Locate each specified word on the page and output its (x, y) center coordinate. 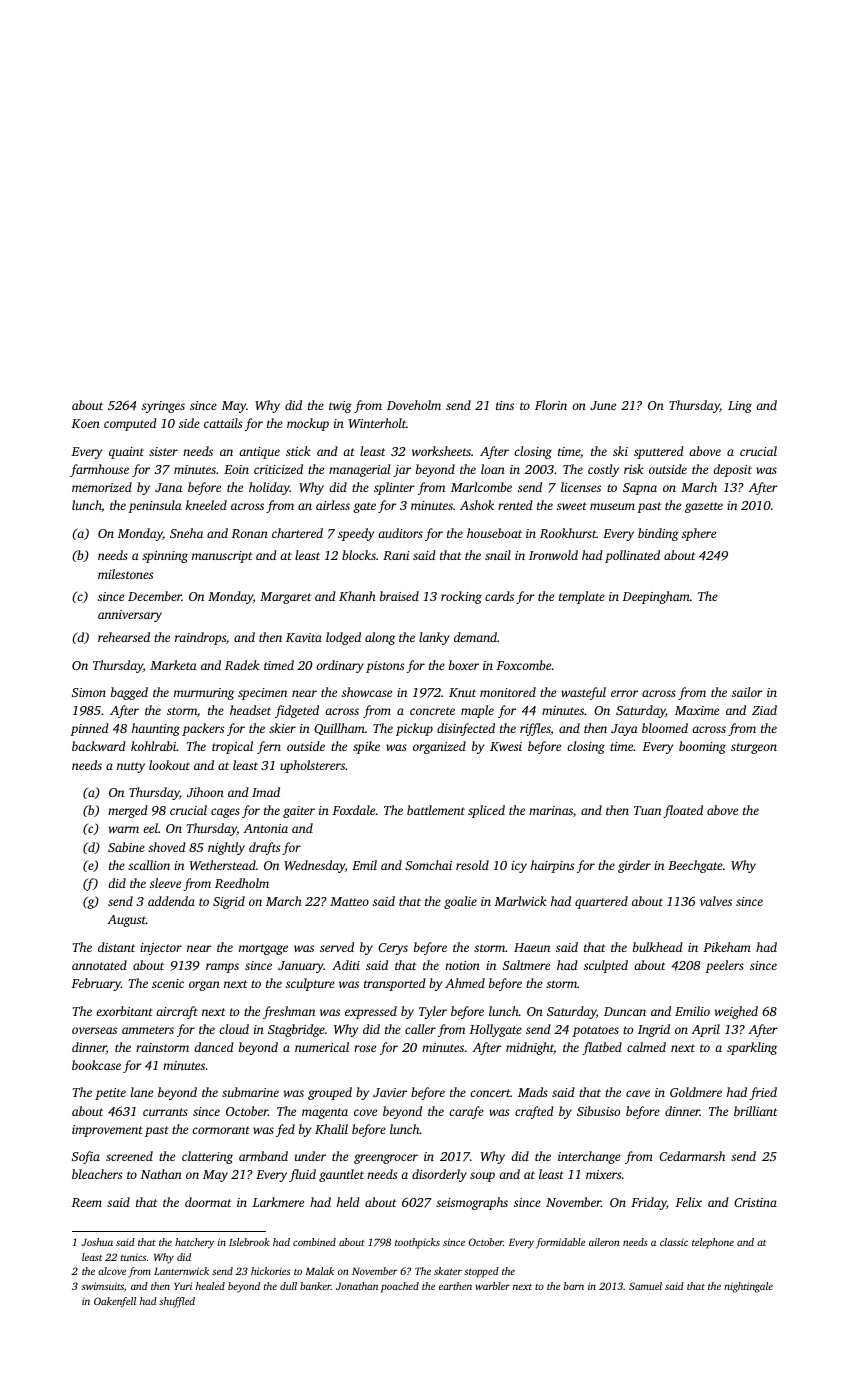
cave (638, 1093)
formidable (560, 1243)
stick (298, 451)
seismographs (472, 1203)
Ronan (250, 533)
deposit (732, 470)
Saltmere (526, 965)
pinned (89, 729)
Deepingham (656, 597)
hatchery (194, 1243)
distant (116, 947)
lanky (434, 638)
